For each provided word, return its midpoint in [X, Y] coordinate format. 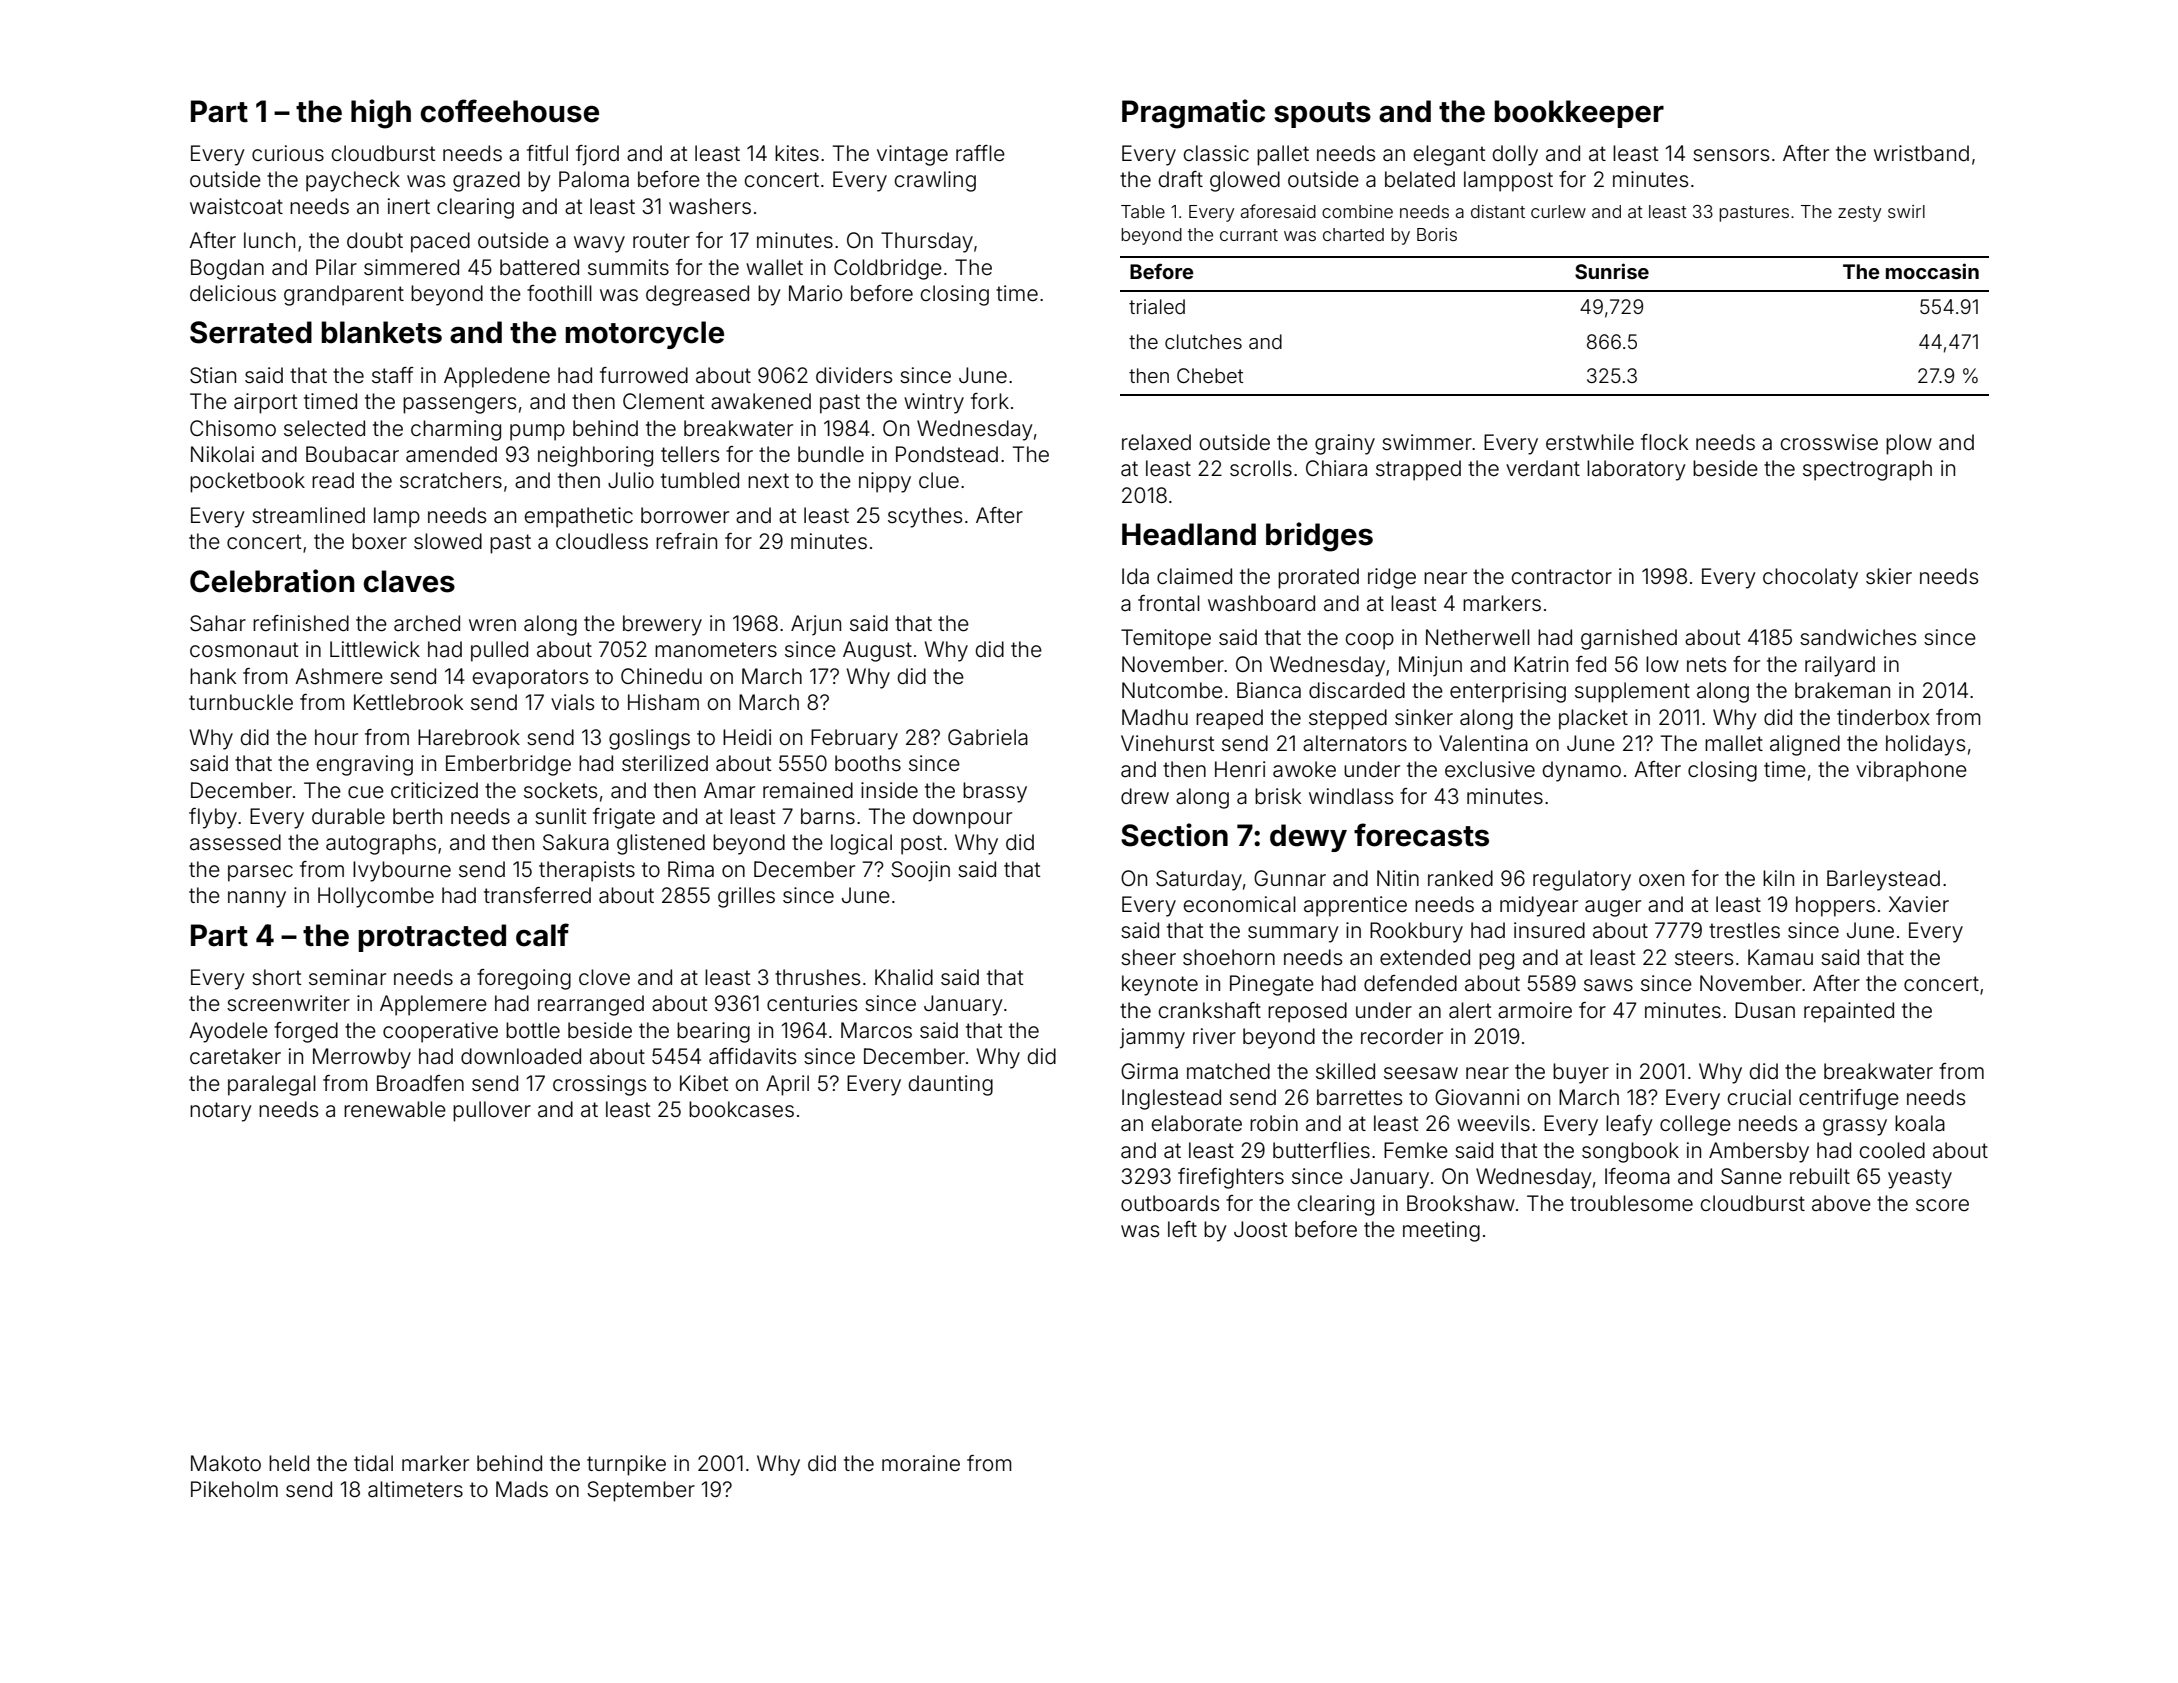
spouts [1322, 115]
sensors [1731, 155]
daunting [951, 1085]
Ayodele [228, 1032]
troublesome [1631, 1203]
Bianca [1269, 690]
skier [1889, 576]
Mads [522, 1489]
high [381, 114]
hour [336, 737]
